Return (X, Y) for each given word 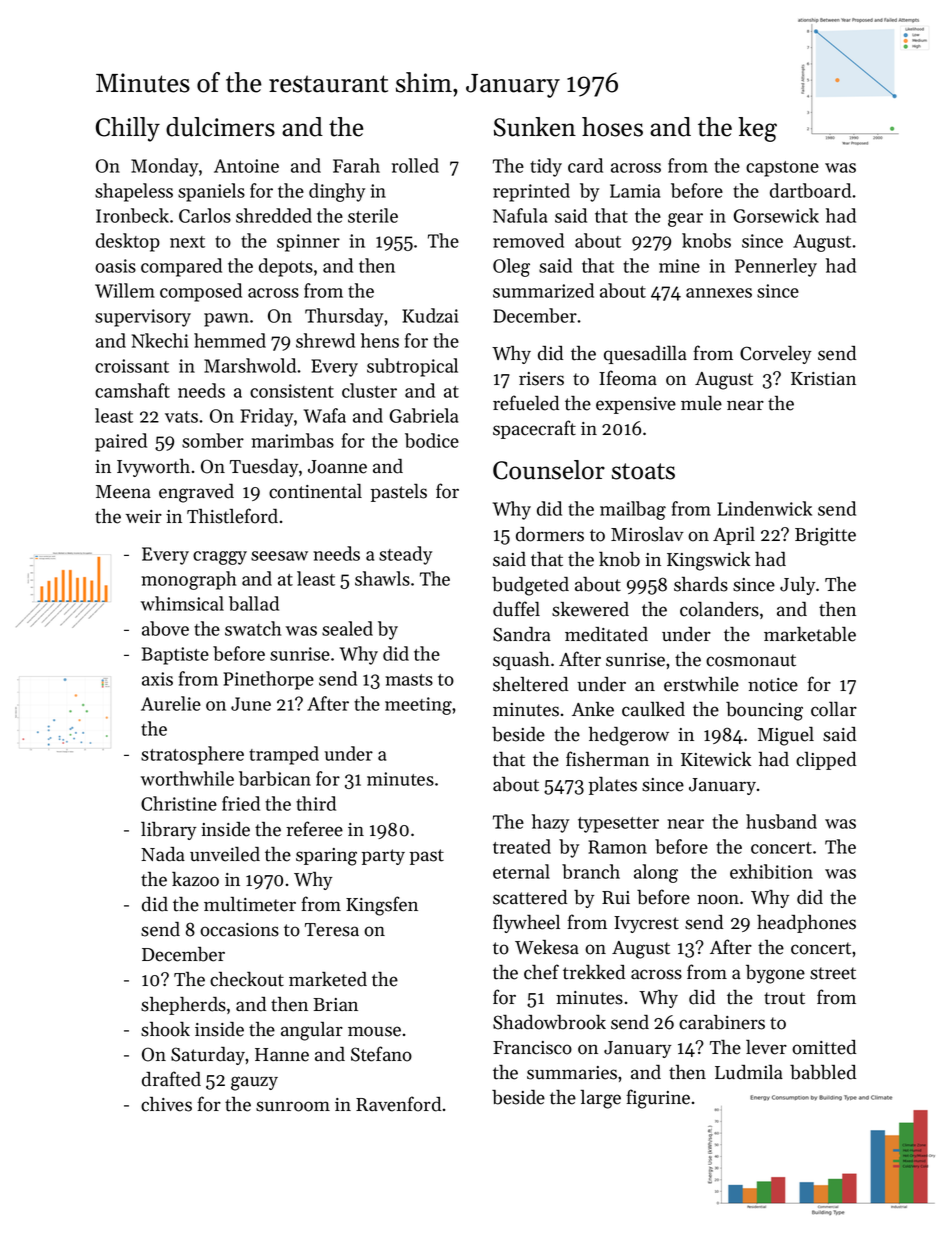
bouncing (764, 711)
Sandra (522, 634)
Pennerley (776, 267)
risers (541, 379)
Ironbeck (132, 215)
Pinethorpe (268, 680)
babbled (823, 1072)
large (600, 1099)
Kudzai (430, 315)
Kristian (823, 379)
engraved (196, 493)
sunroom (293, 1106)
